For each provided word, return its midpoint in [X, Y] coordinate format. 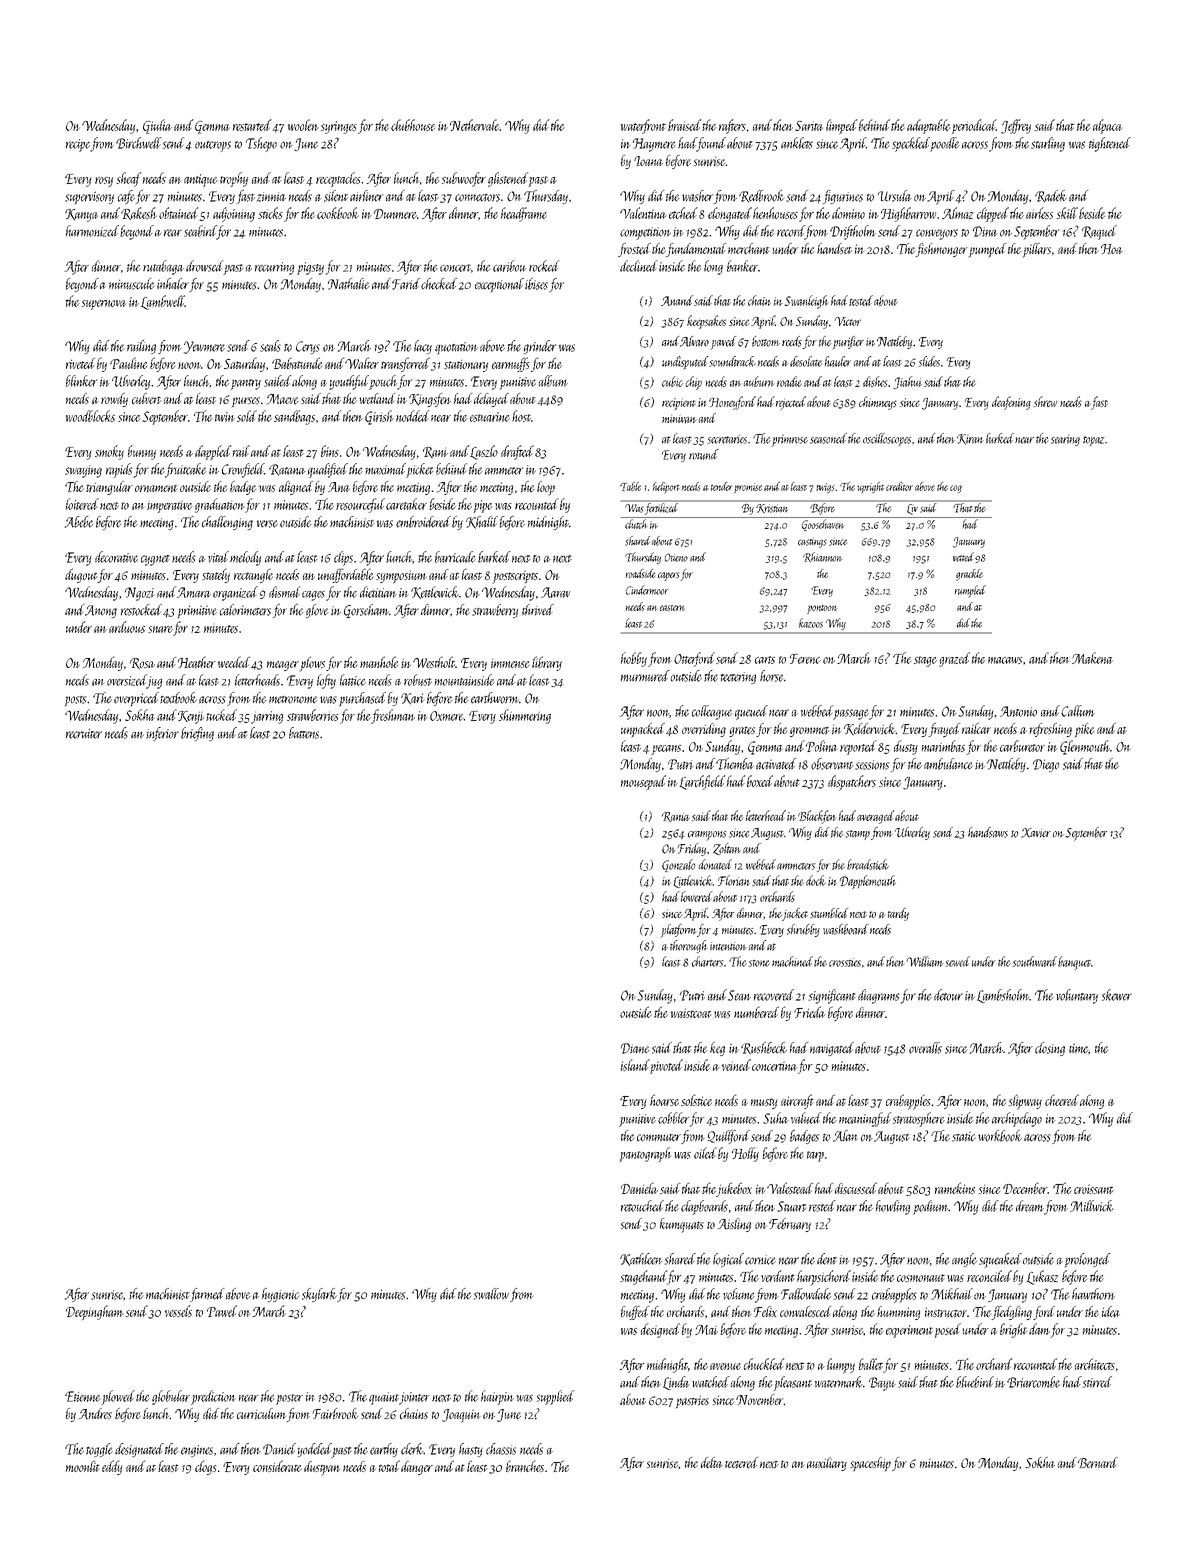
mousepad [643, 782]
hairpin [497, 1397]
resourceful [360, 505]
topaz [1093, 441]
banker [742, 266]
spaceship [870, 1464]
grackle [969, 575]
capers [668, 576]
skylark [319, 1295]
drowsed [204, 266]
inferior [162, 734]
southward [1035, 961]
